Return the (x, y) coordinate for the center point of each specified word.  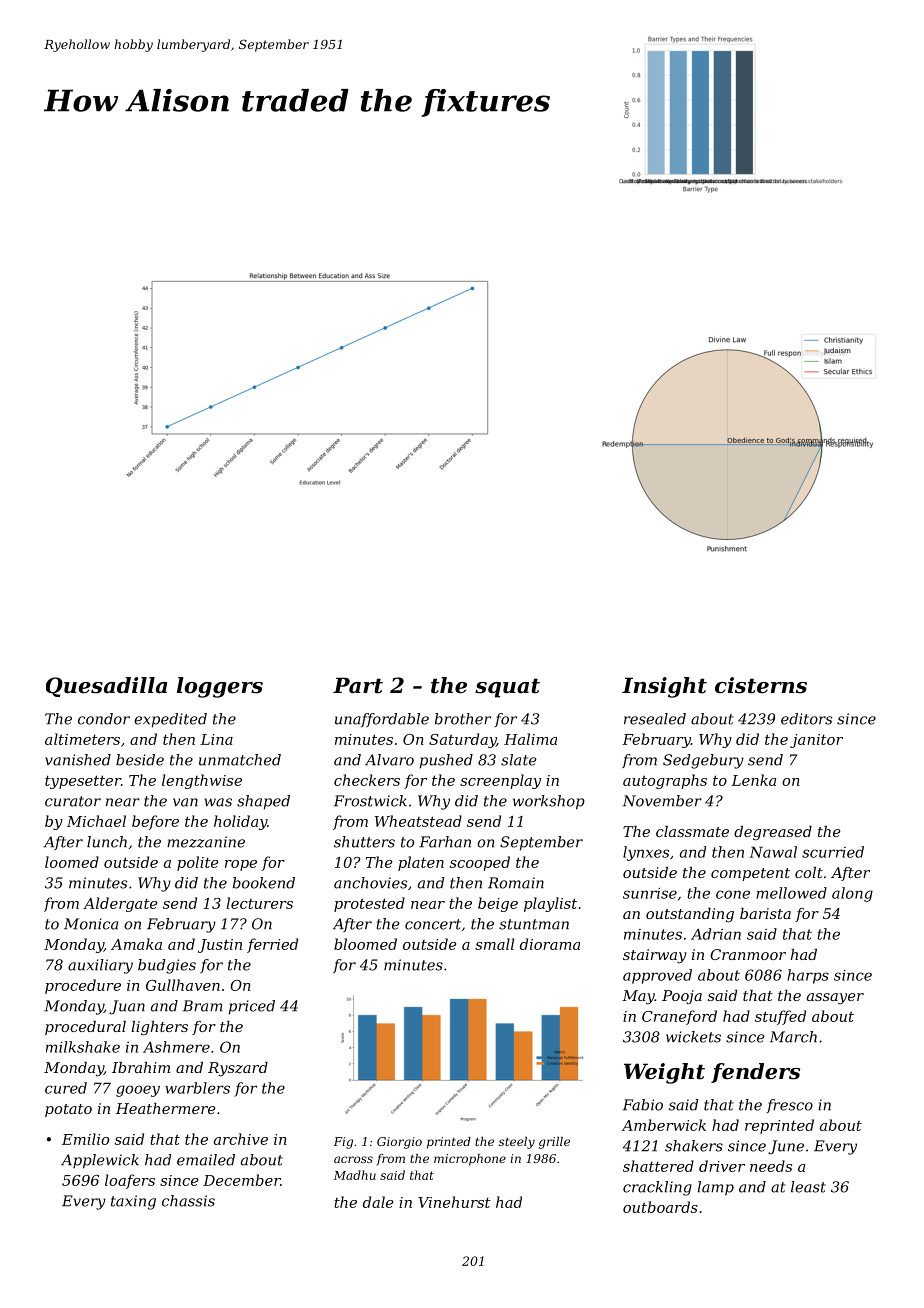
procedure (83, 986)
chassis (188, 1201)
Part (358, 685)
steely (517, 1143)
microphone (470, 1160)
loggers (220, 687)
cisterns (761, 685)
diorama (550, 944)
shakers (694, 1146)
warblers (197, 1088)
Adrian (716, 934)
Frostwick (370, 801)
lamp (716, 1188)
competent (750, 874)
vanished (78, 760)
